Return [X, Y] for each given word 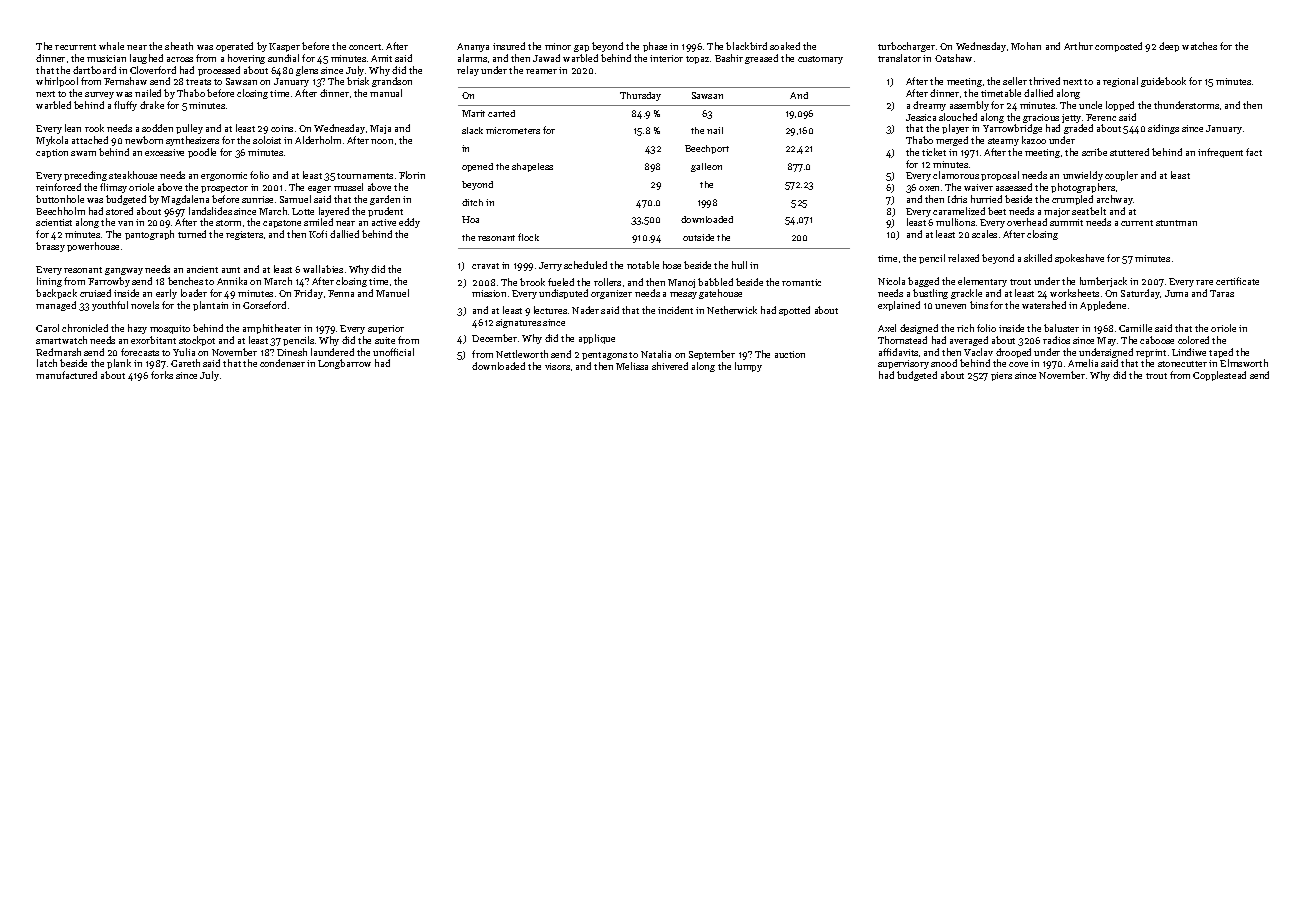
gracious [1041, 118]
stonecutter [1182, 364]
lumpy [748, 367]
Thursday [640, 96]
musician [106, 58]
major [1057, 212]
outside [698, 237]
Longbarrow [344, 364]
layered [334, 212]
